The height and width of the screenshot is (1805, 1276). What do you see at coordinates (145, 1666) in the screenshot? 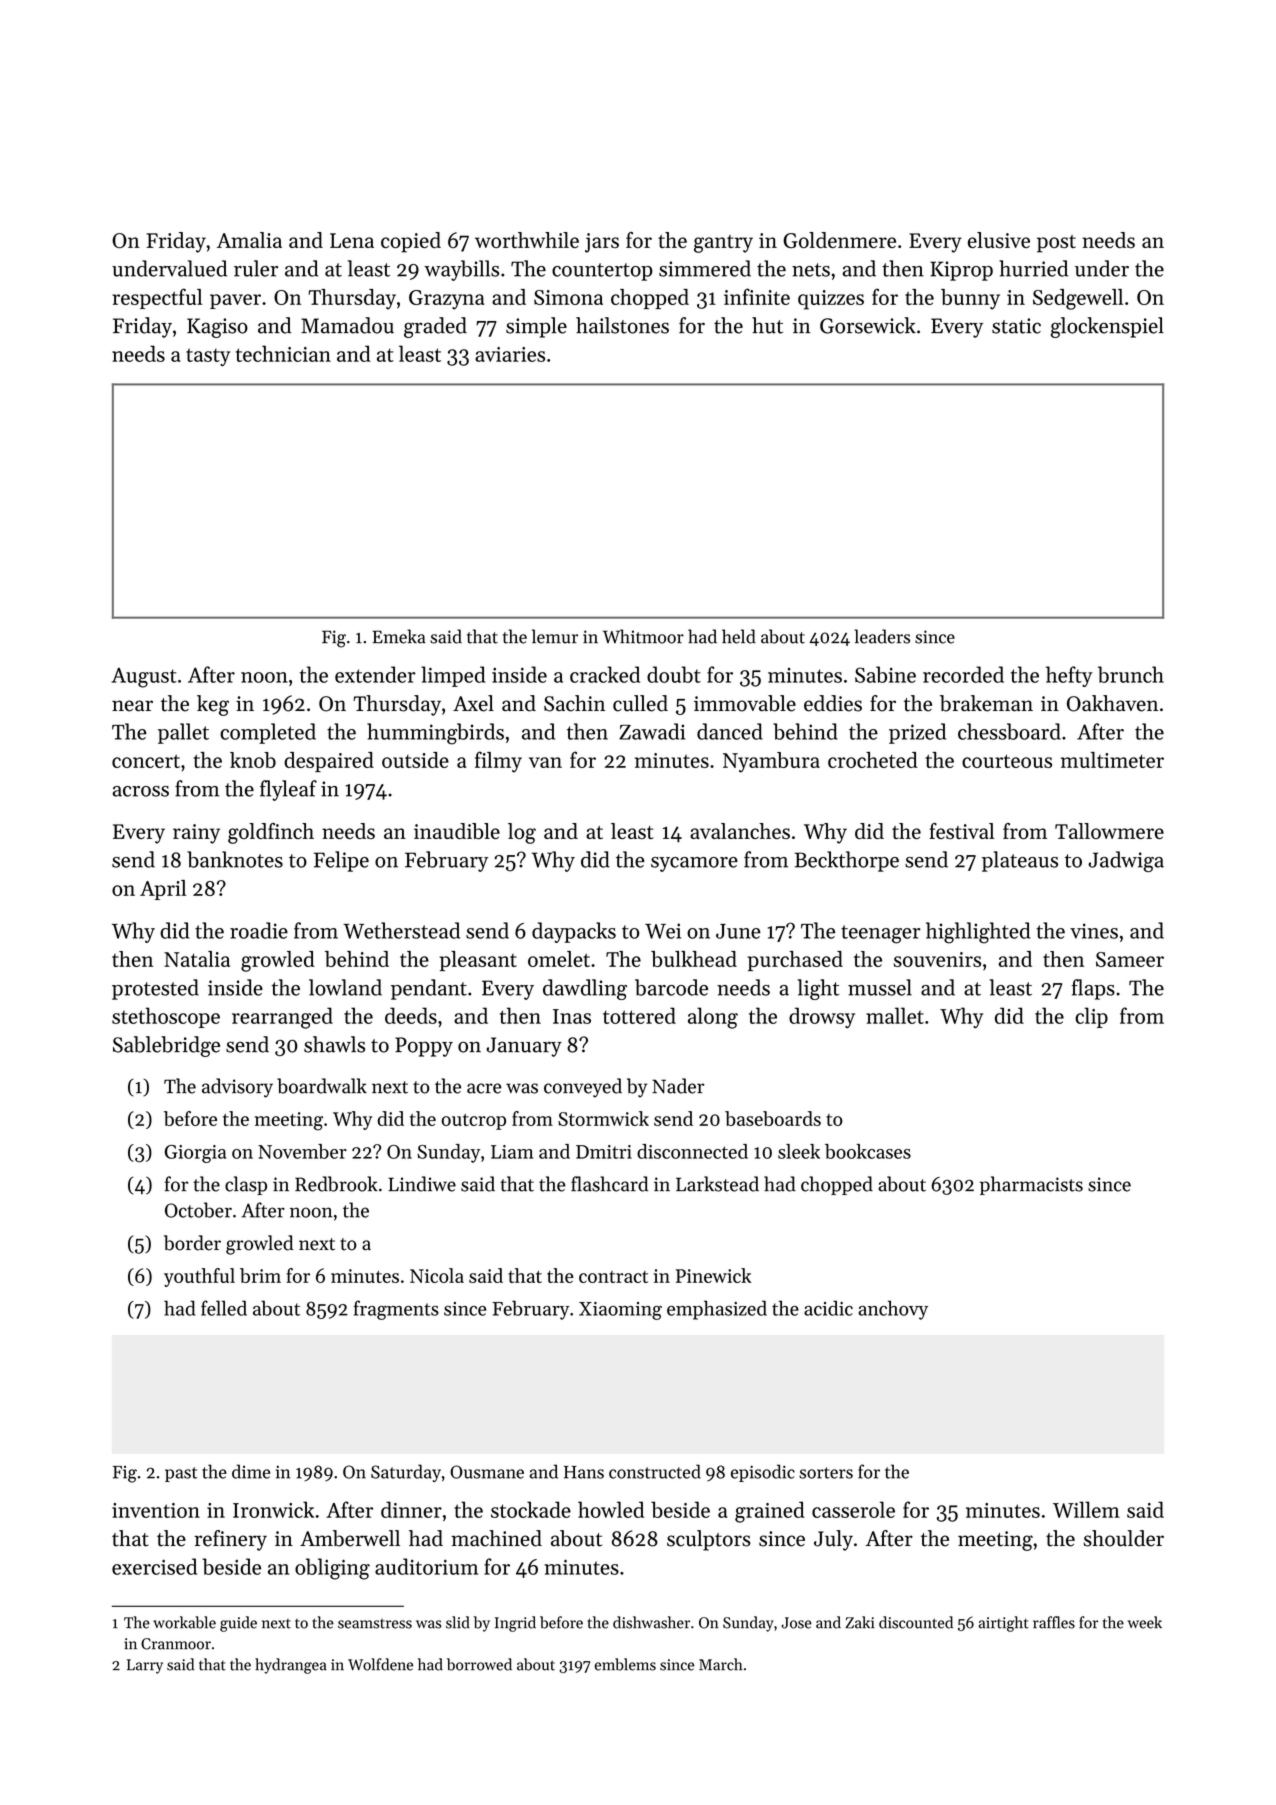
I see `Larry` at bounding box center [145, 1666].
